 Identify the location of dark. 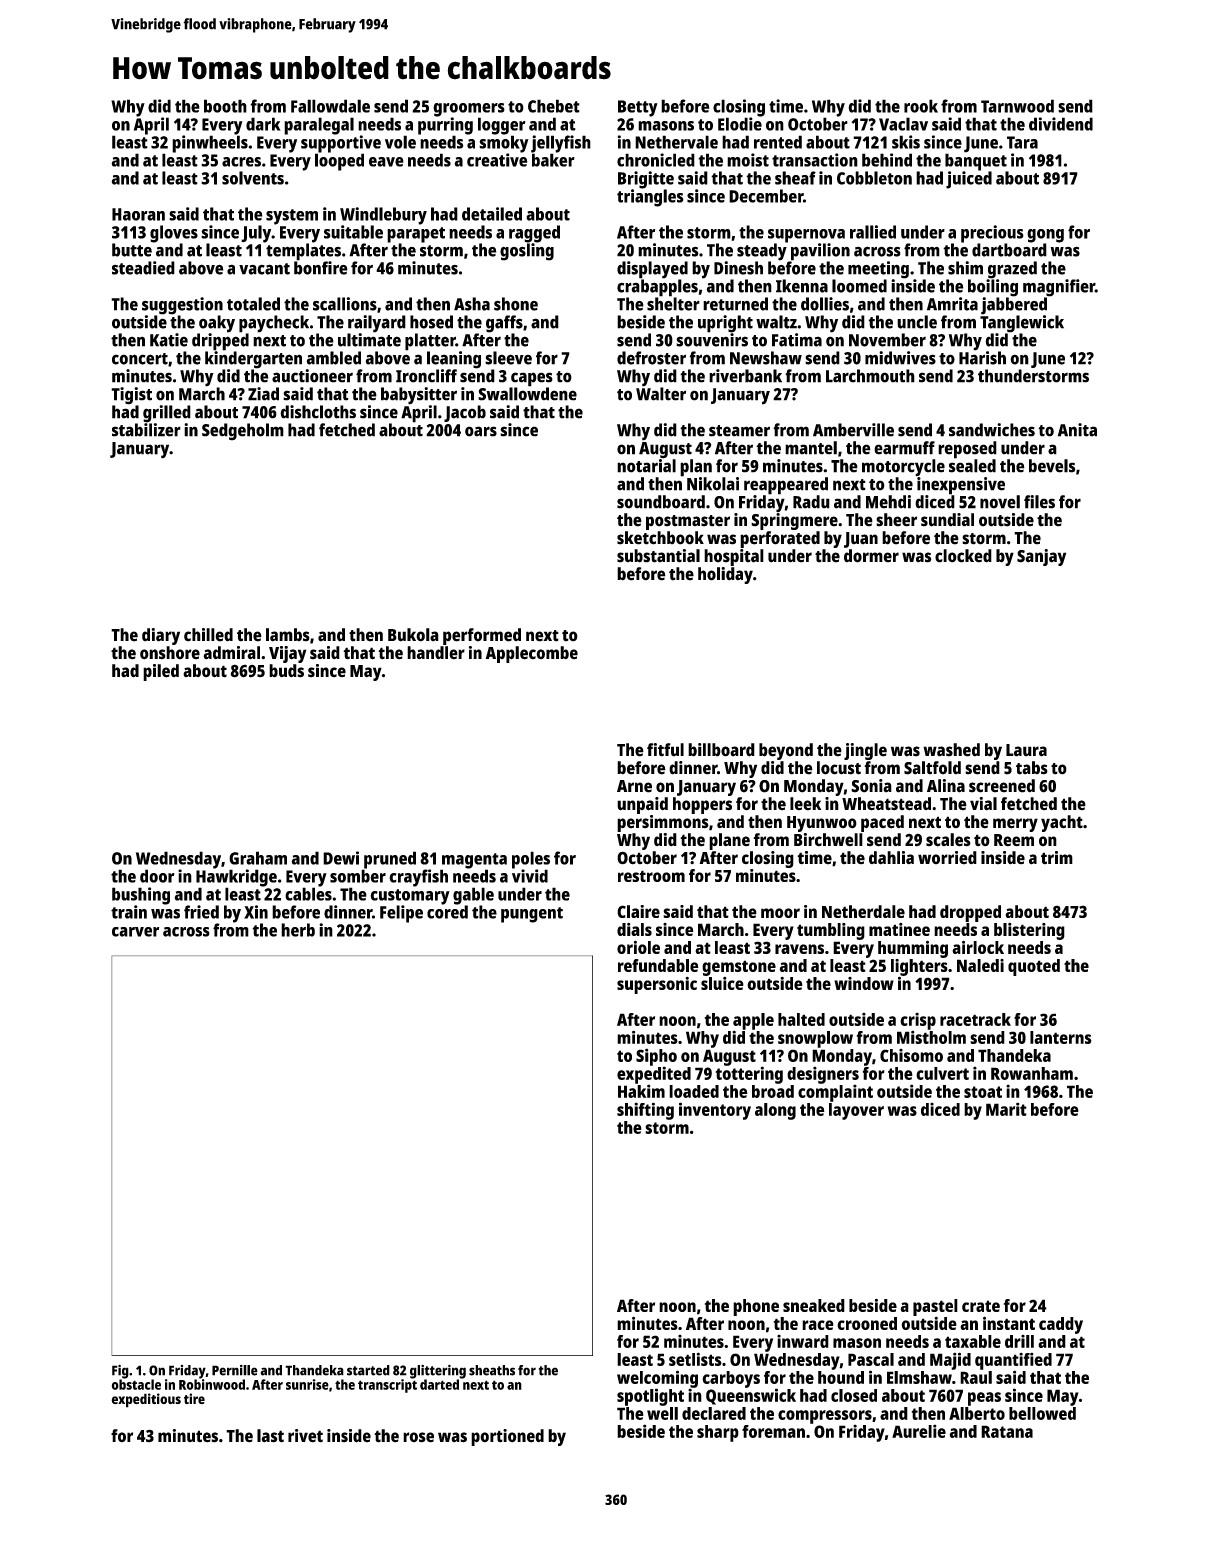
(263, 124).
